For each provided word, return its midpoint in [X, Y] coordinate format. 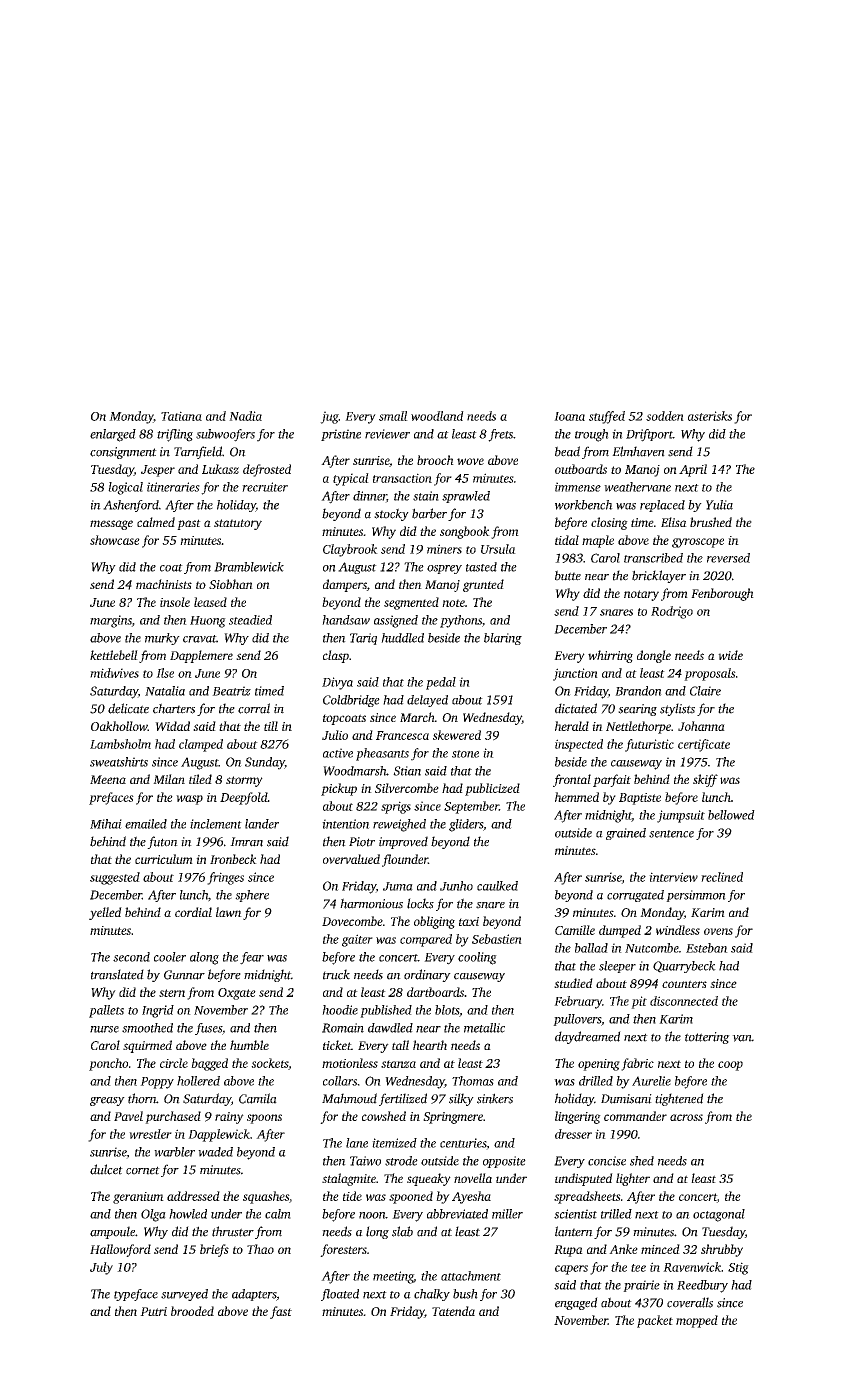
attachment [471, 1276]
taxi [469, 921]
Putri [153, 1311]
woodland [437, 416]
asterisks [710, 416]
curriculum [164, 859]
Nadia [245, 416]
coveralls [690, 1302]
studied [573, 983]
